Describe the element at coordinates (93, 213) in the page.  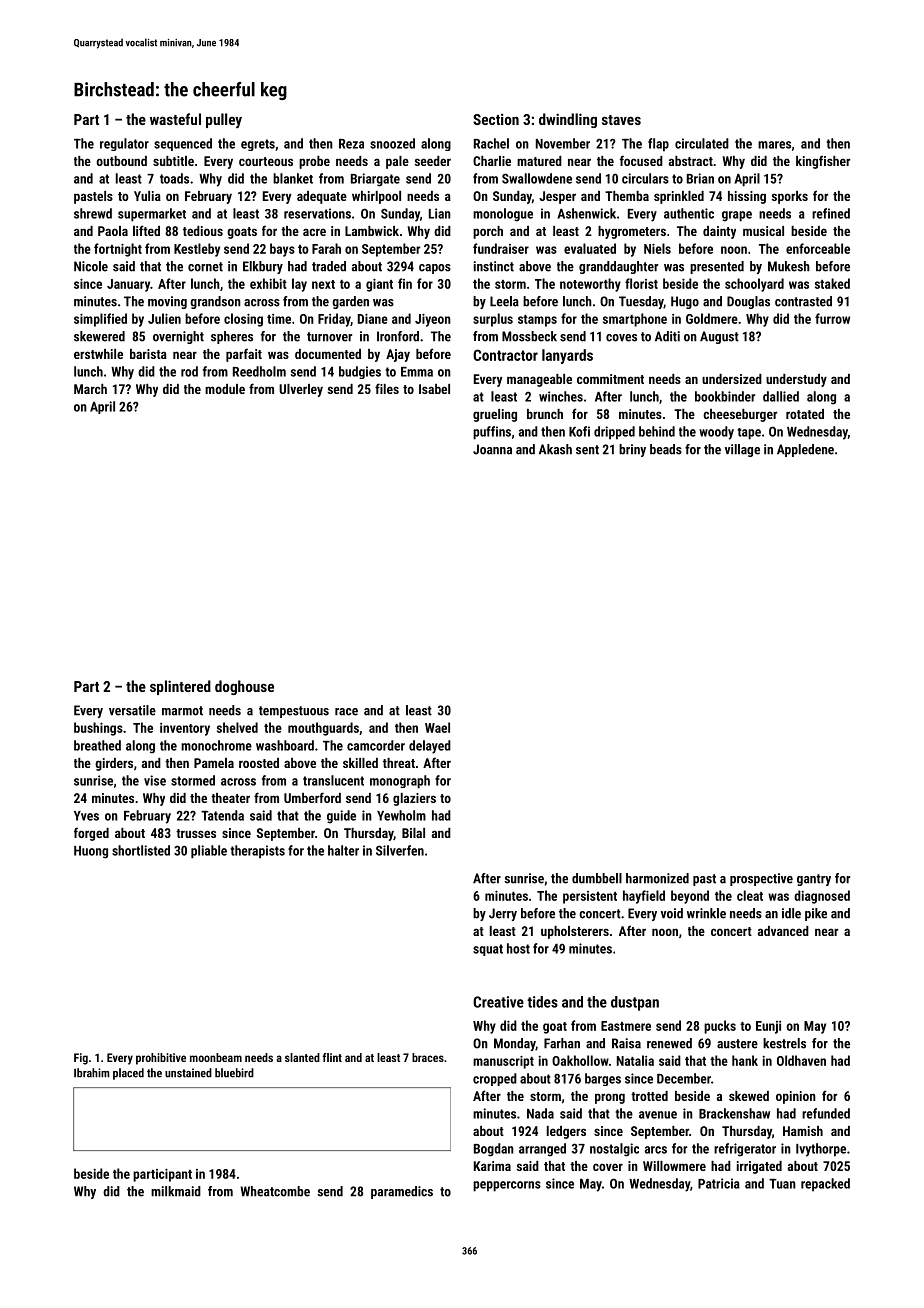
I see `shrewd` at that location.
